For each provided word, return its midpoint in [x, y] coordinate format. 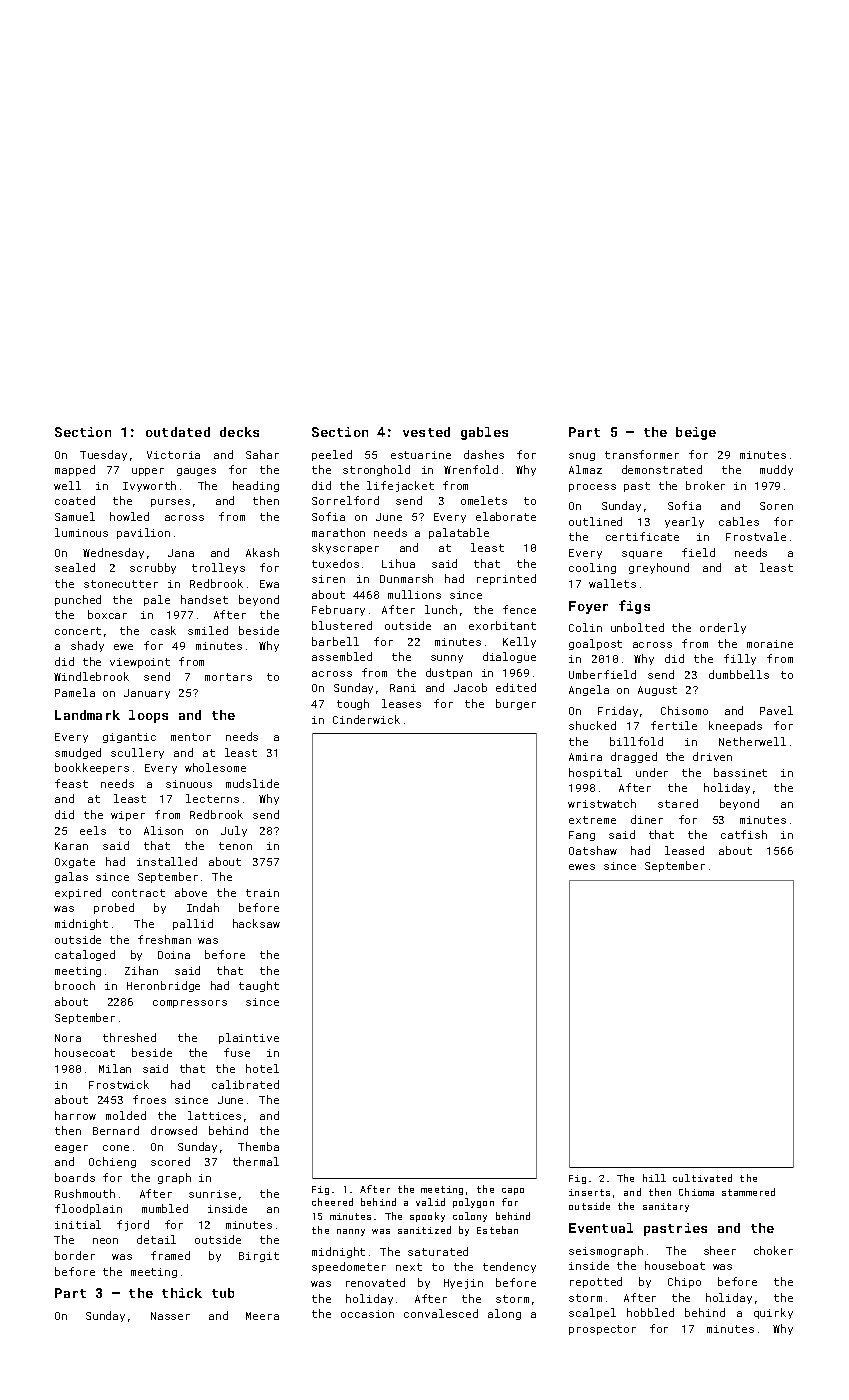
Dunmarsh [406, 578]
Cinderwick [366, 719]
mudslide [252, 783]
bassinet [740, 772]
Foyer [588, 607]
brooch [75, 985]
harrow [75, 1115]
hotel [262, 1068]
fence [519, 609]
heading [256, 486]
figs [634, 607]
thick [182, 1293]
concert [78, 631]
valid [430, 1202]
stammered [748, 1192]
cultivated [702, 1178]
